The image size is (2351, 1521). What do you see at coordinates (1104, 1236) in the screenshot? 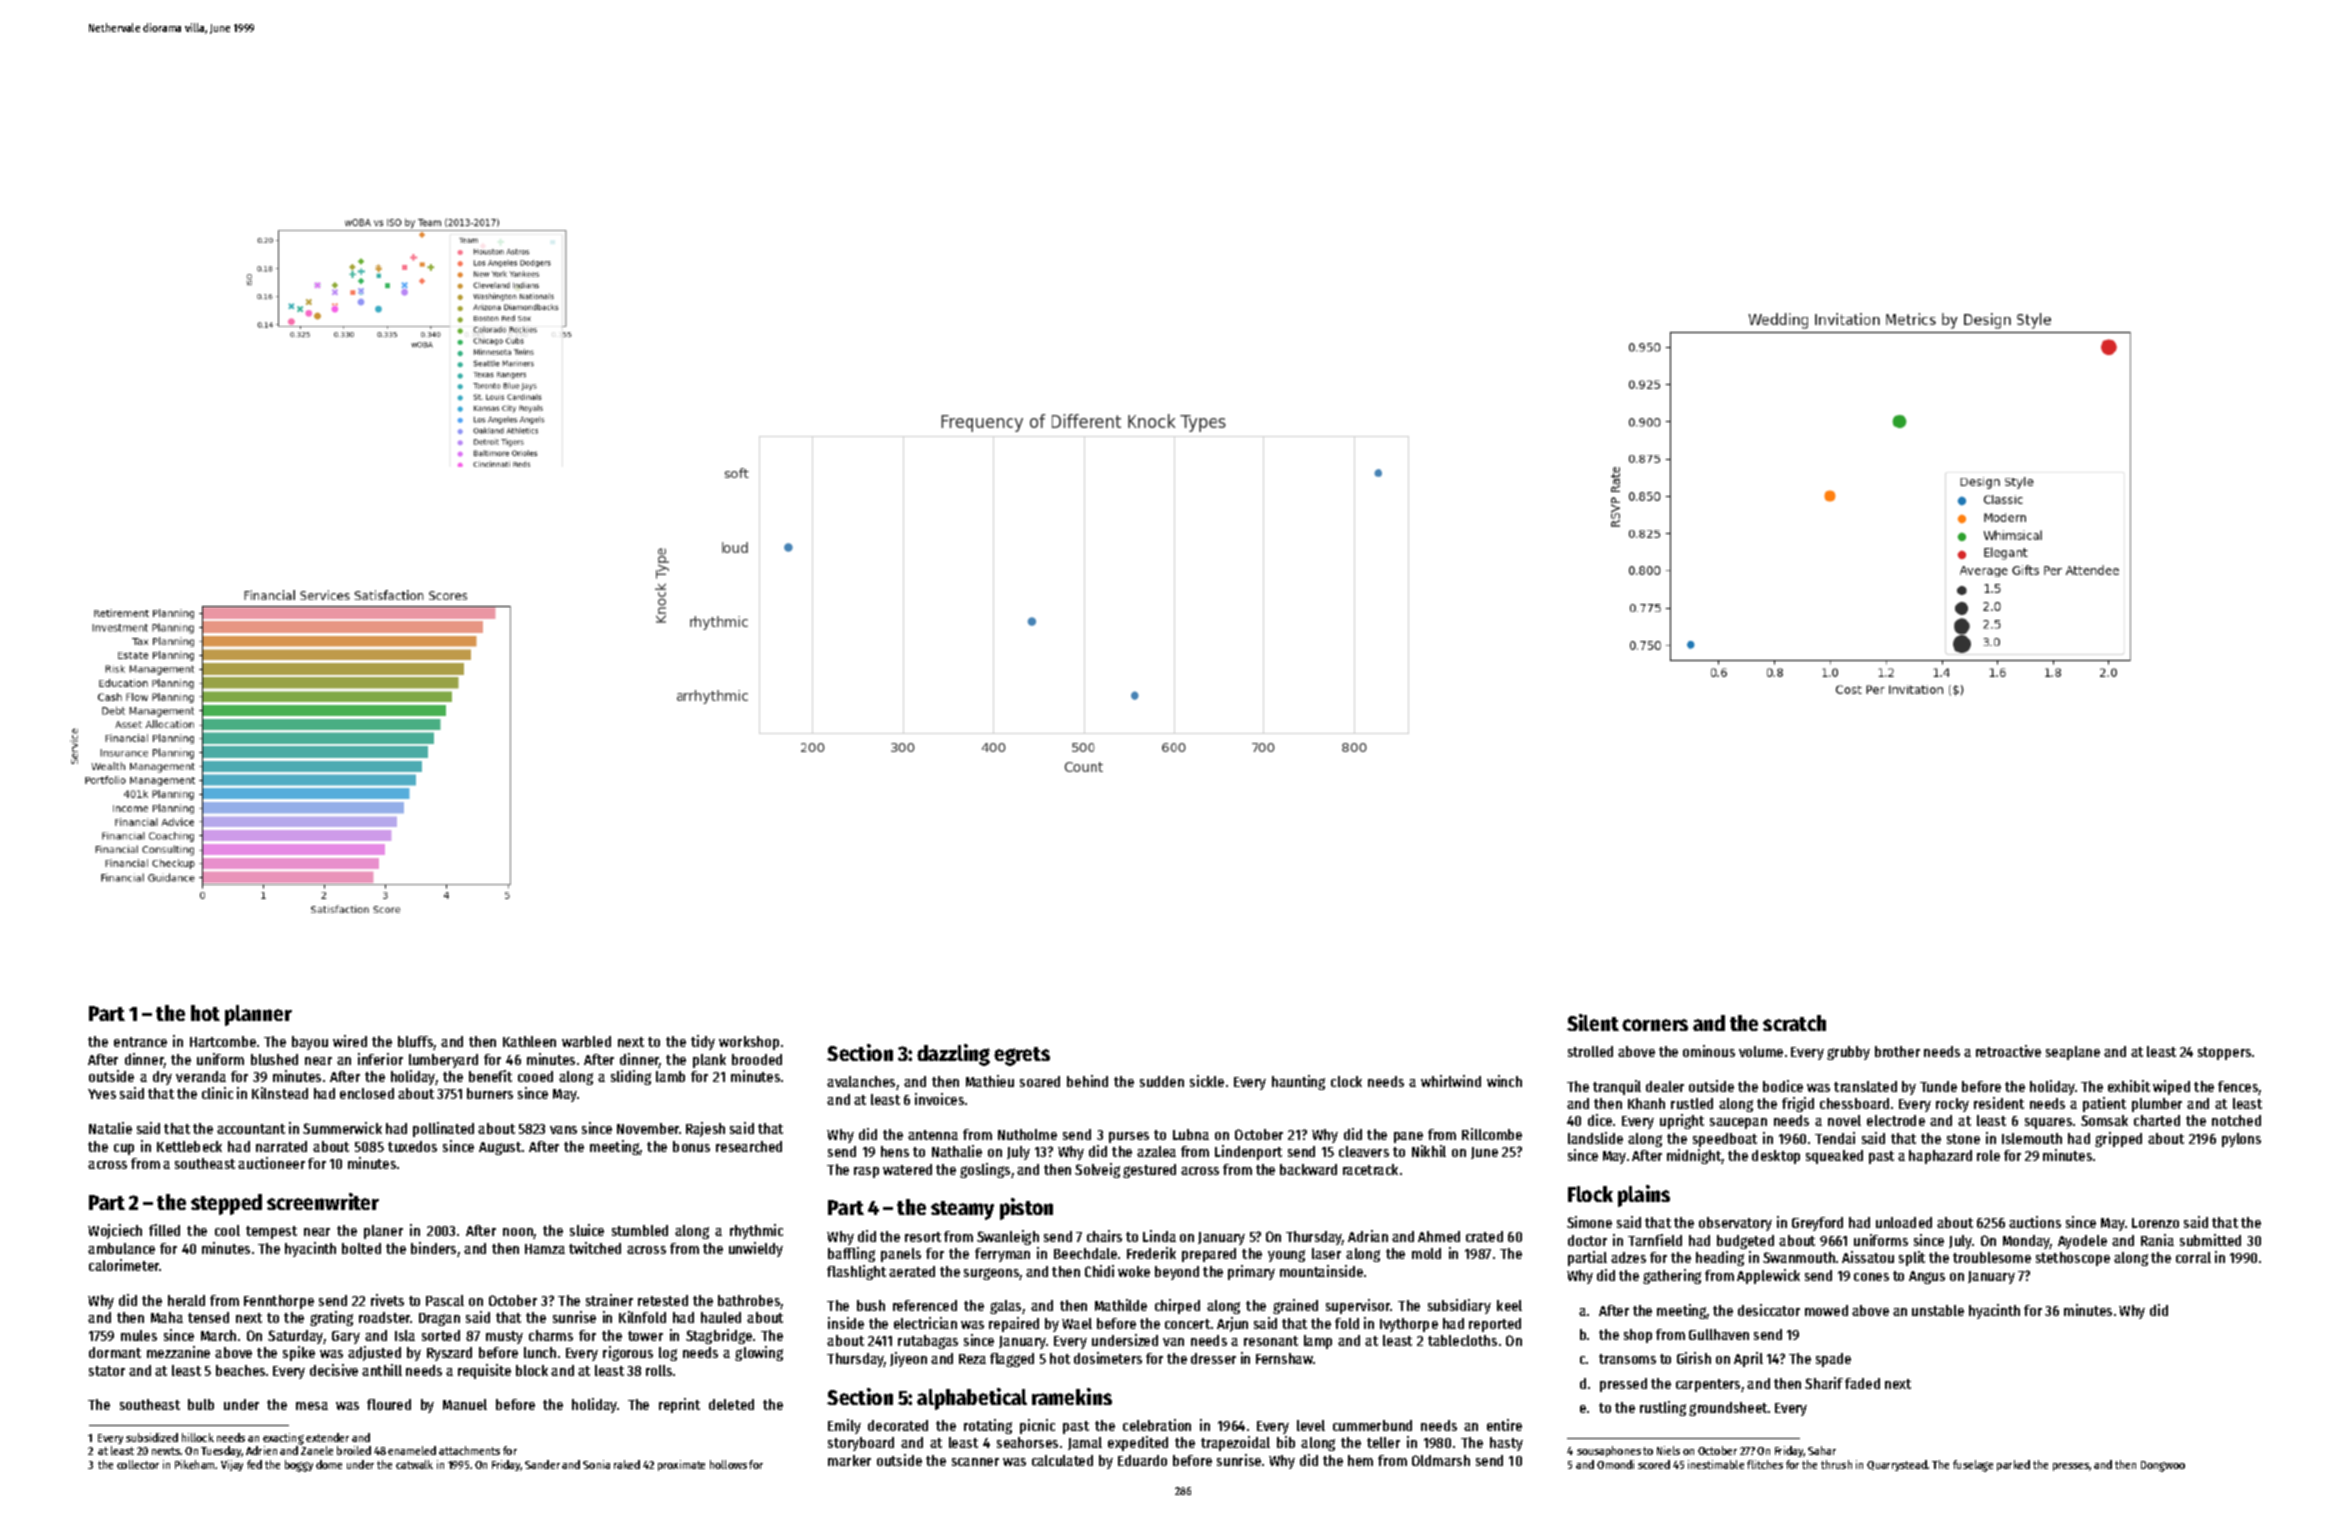
I see `chairs` at bounding box center [1104, 1236].
